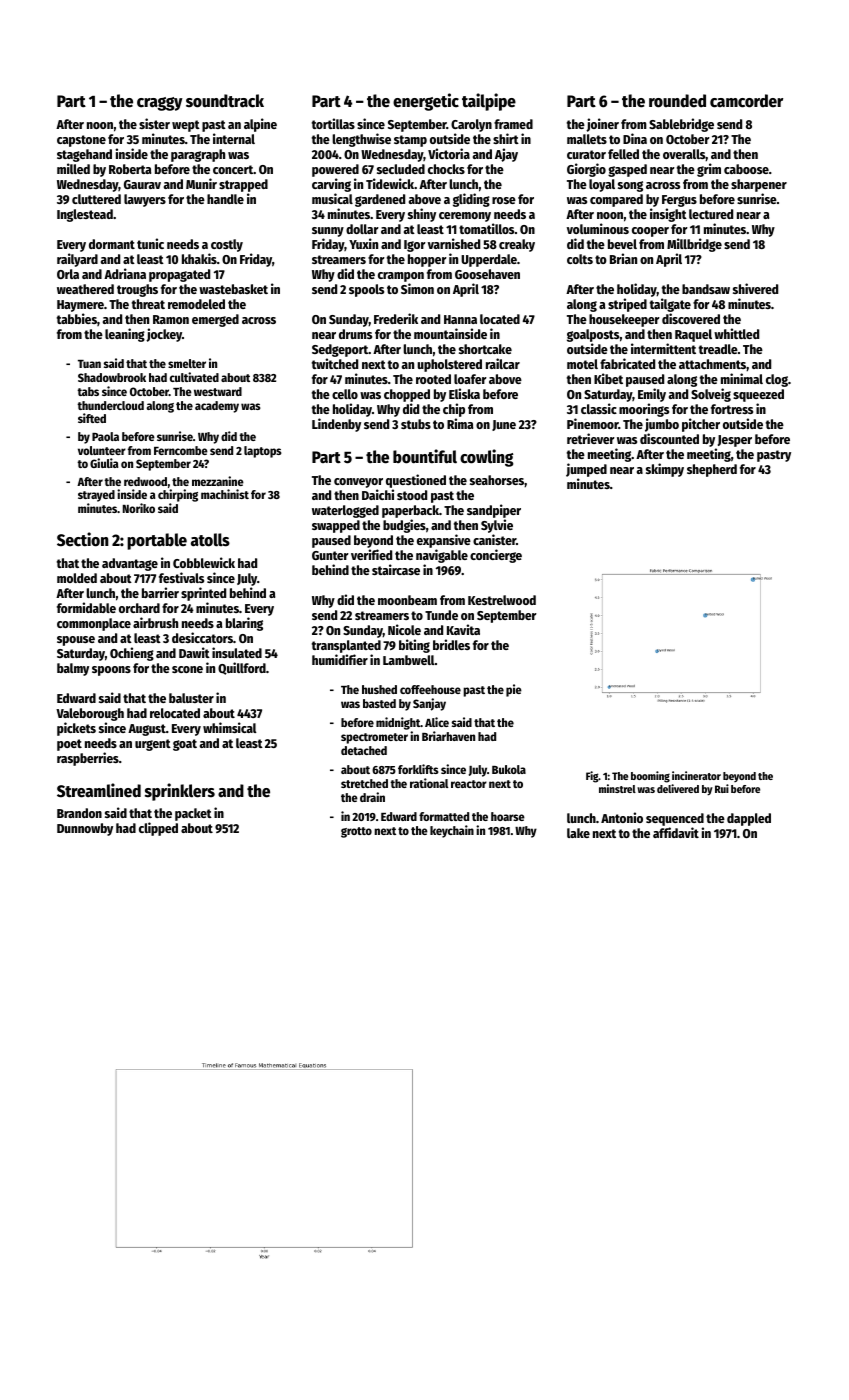 The height and width of the image is (1400, 849). I want to click on poet, so click(69, 745).
